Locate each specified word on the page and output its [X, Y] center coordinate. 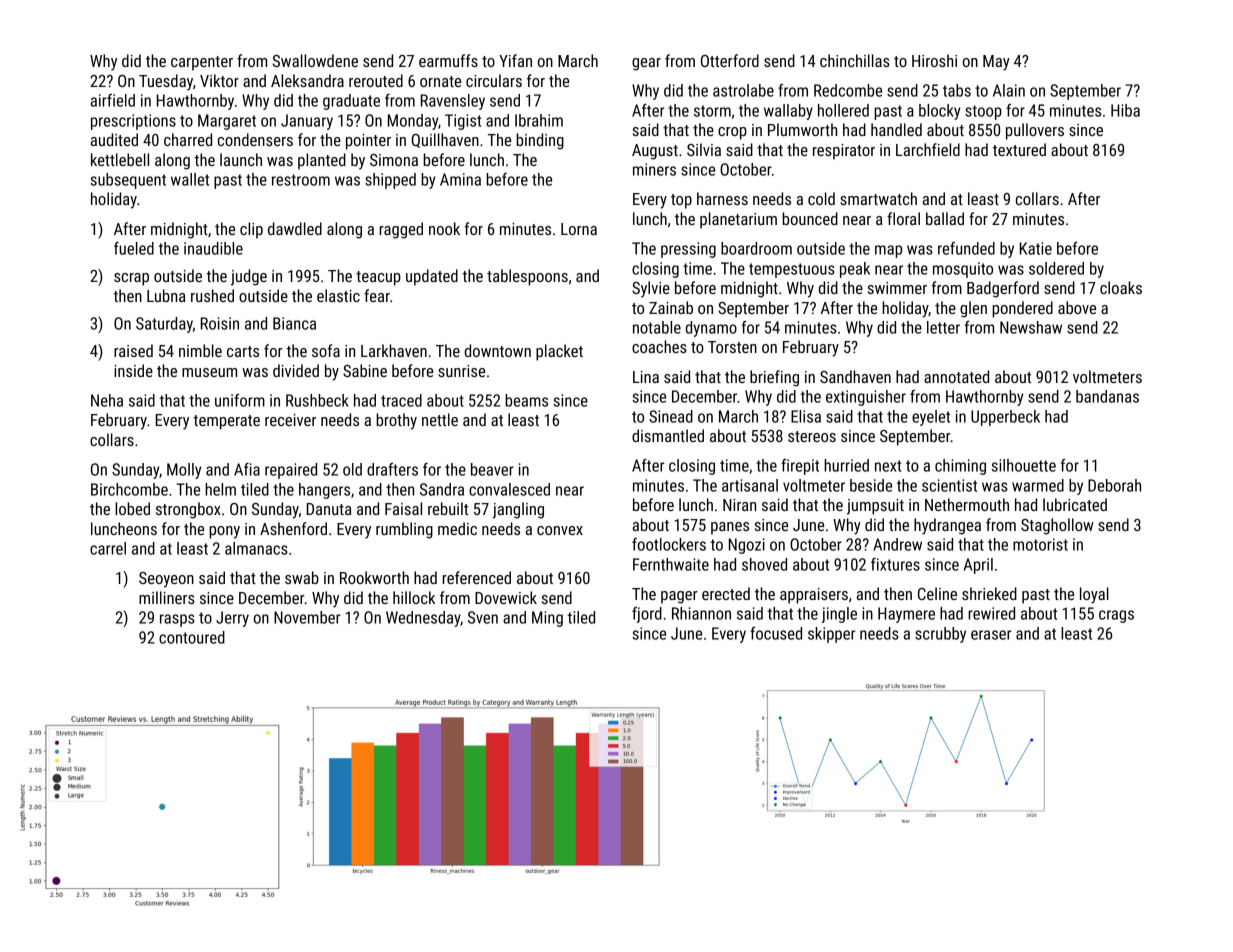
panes [730, 528]
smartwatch [878, 198]
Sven [483, 617]
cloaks [1121, 287]
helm [220, 489]
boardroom [756, 248]
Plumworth [802, 129]
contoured [192, 637]
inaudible [213, 248]
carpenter [202, 63]
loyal [1094, 595]
